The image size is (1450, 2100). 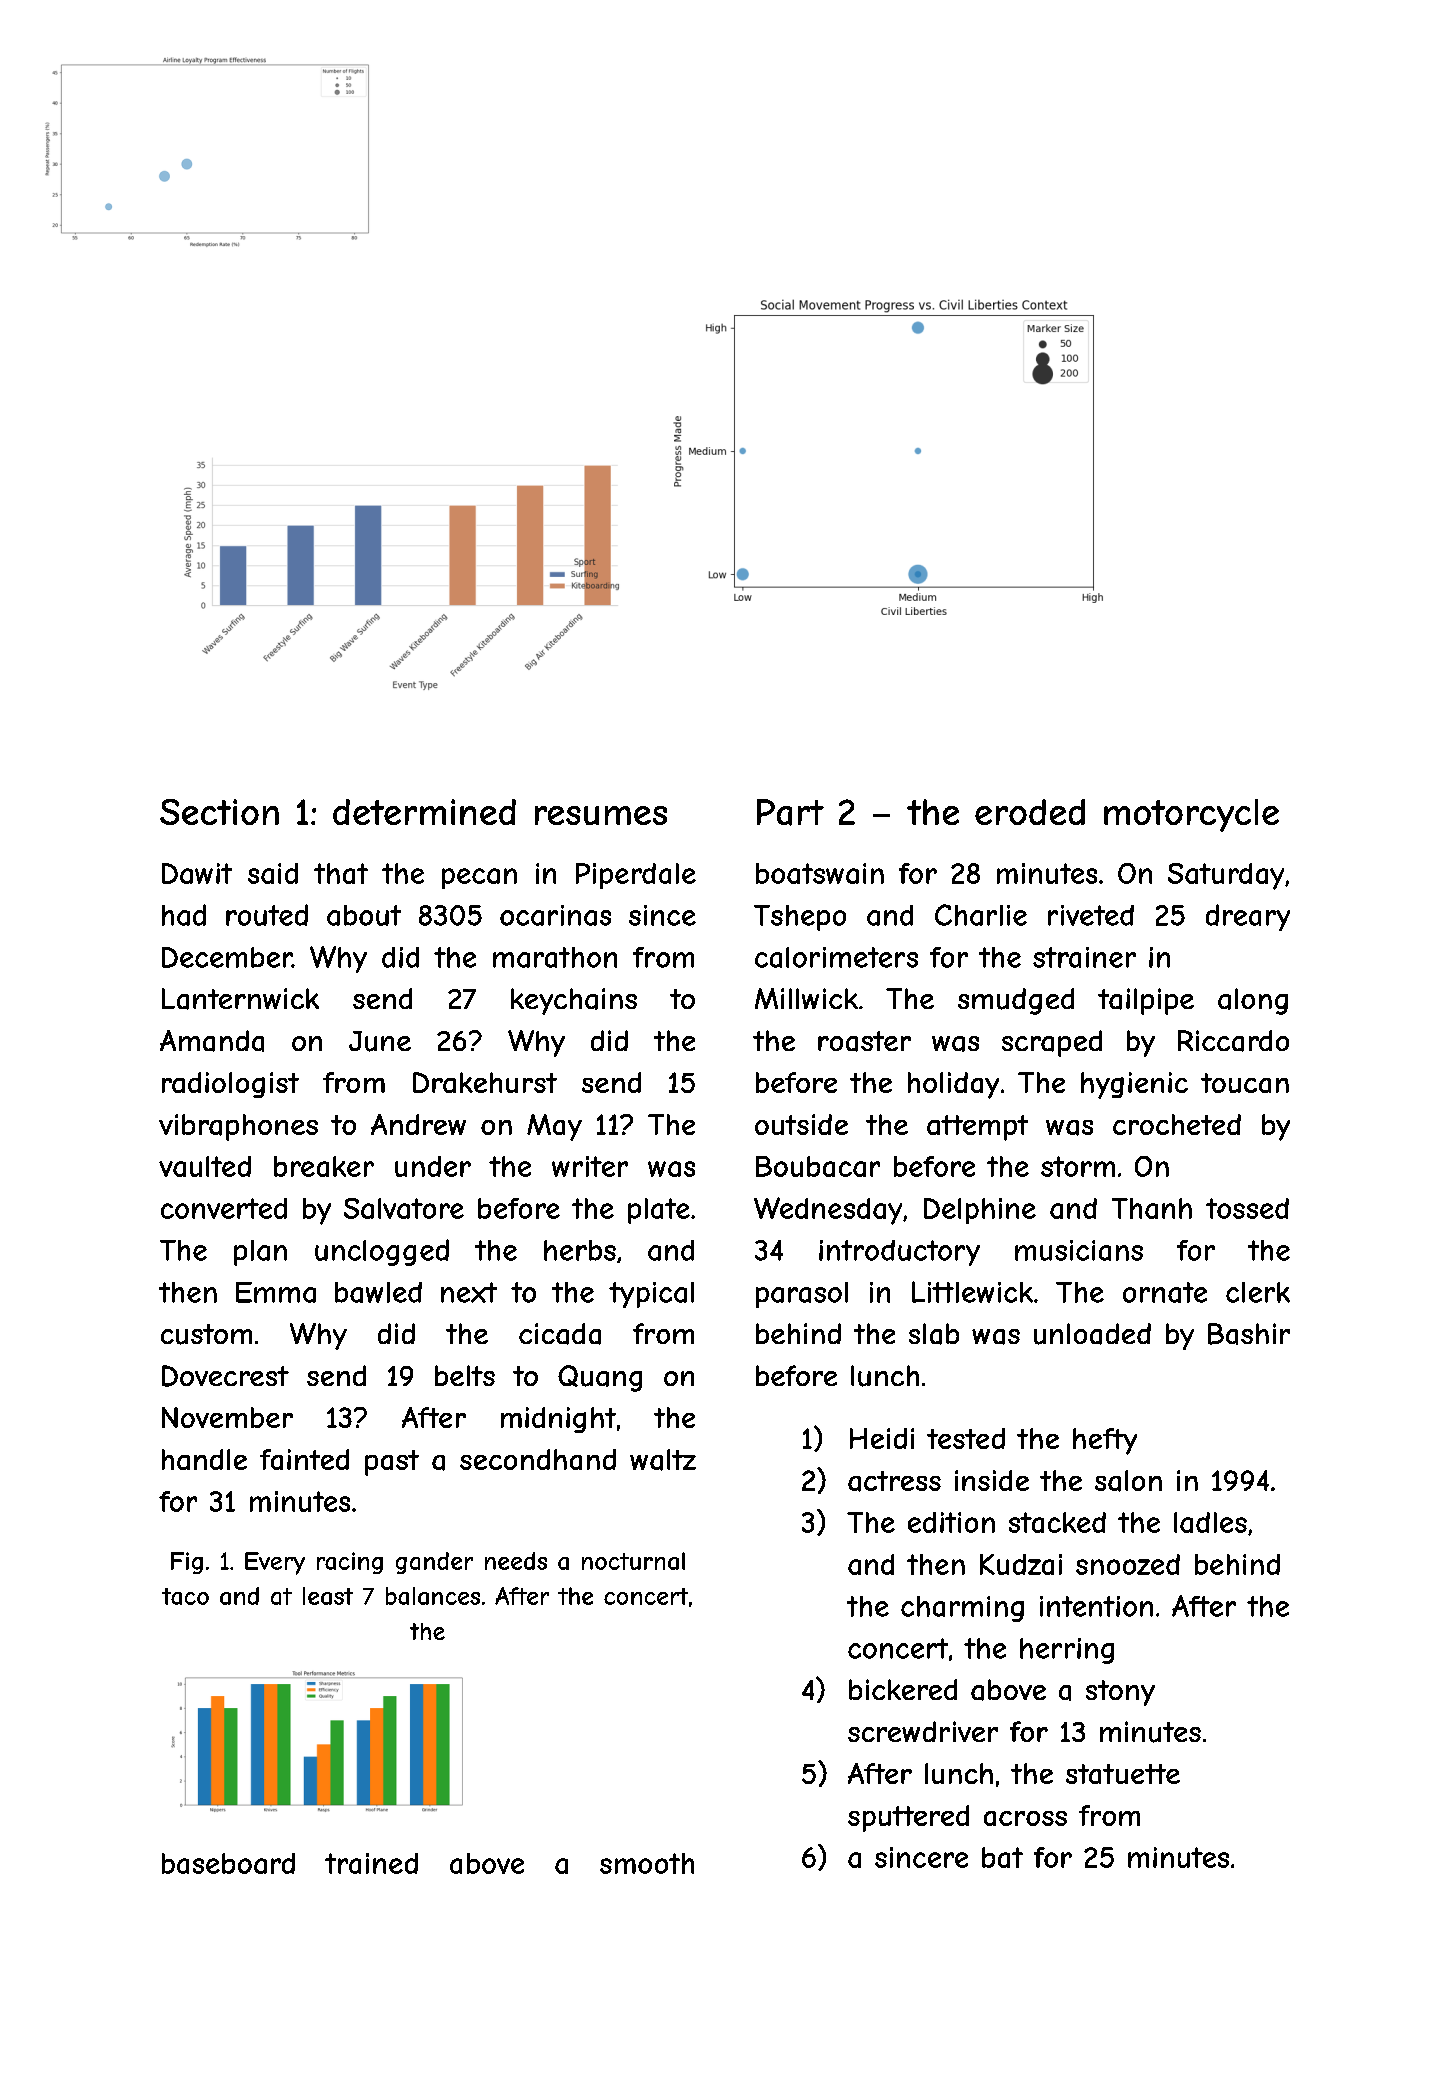 What do you see at coordinates (485, 1082) in the screenshot?
I see `Drakehurst` at bounding box center [485, 1082].
